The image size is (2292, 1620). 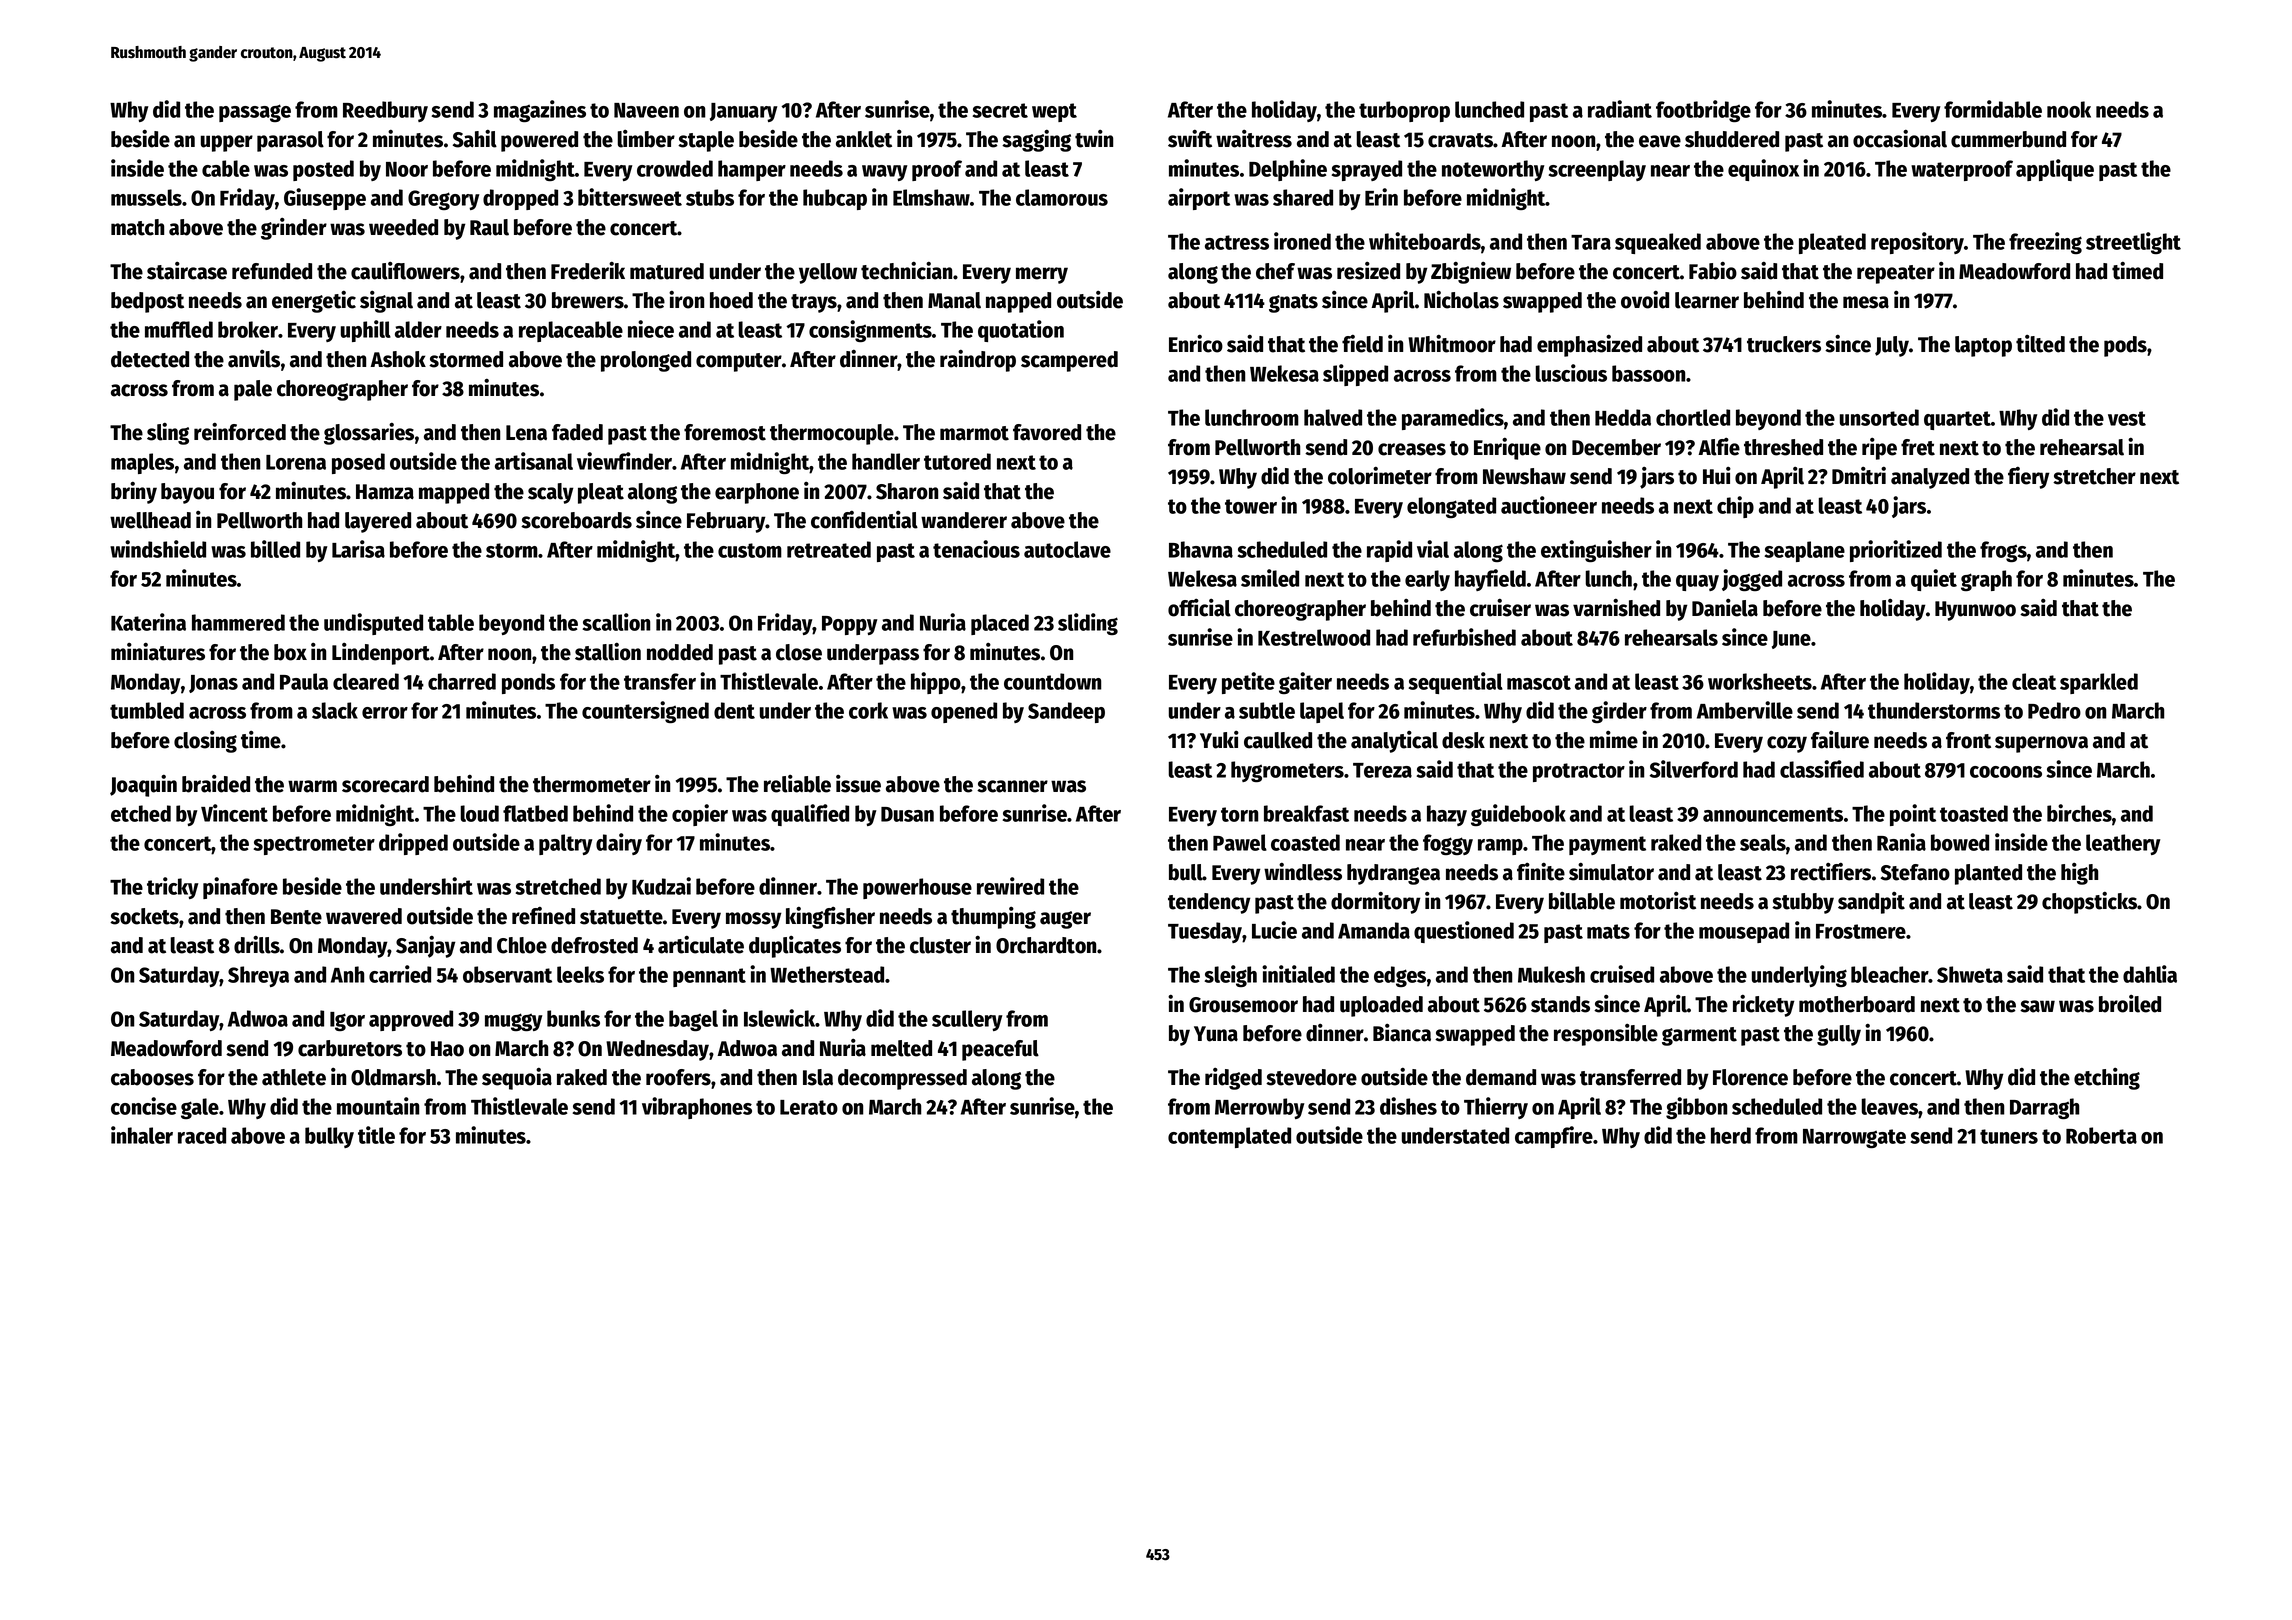 What do you see at coordinates (1306, 813) in the image?
I see `breakfast` at bounding box center [1306, 813].
